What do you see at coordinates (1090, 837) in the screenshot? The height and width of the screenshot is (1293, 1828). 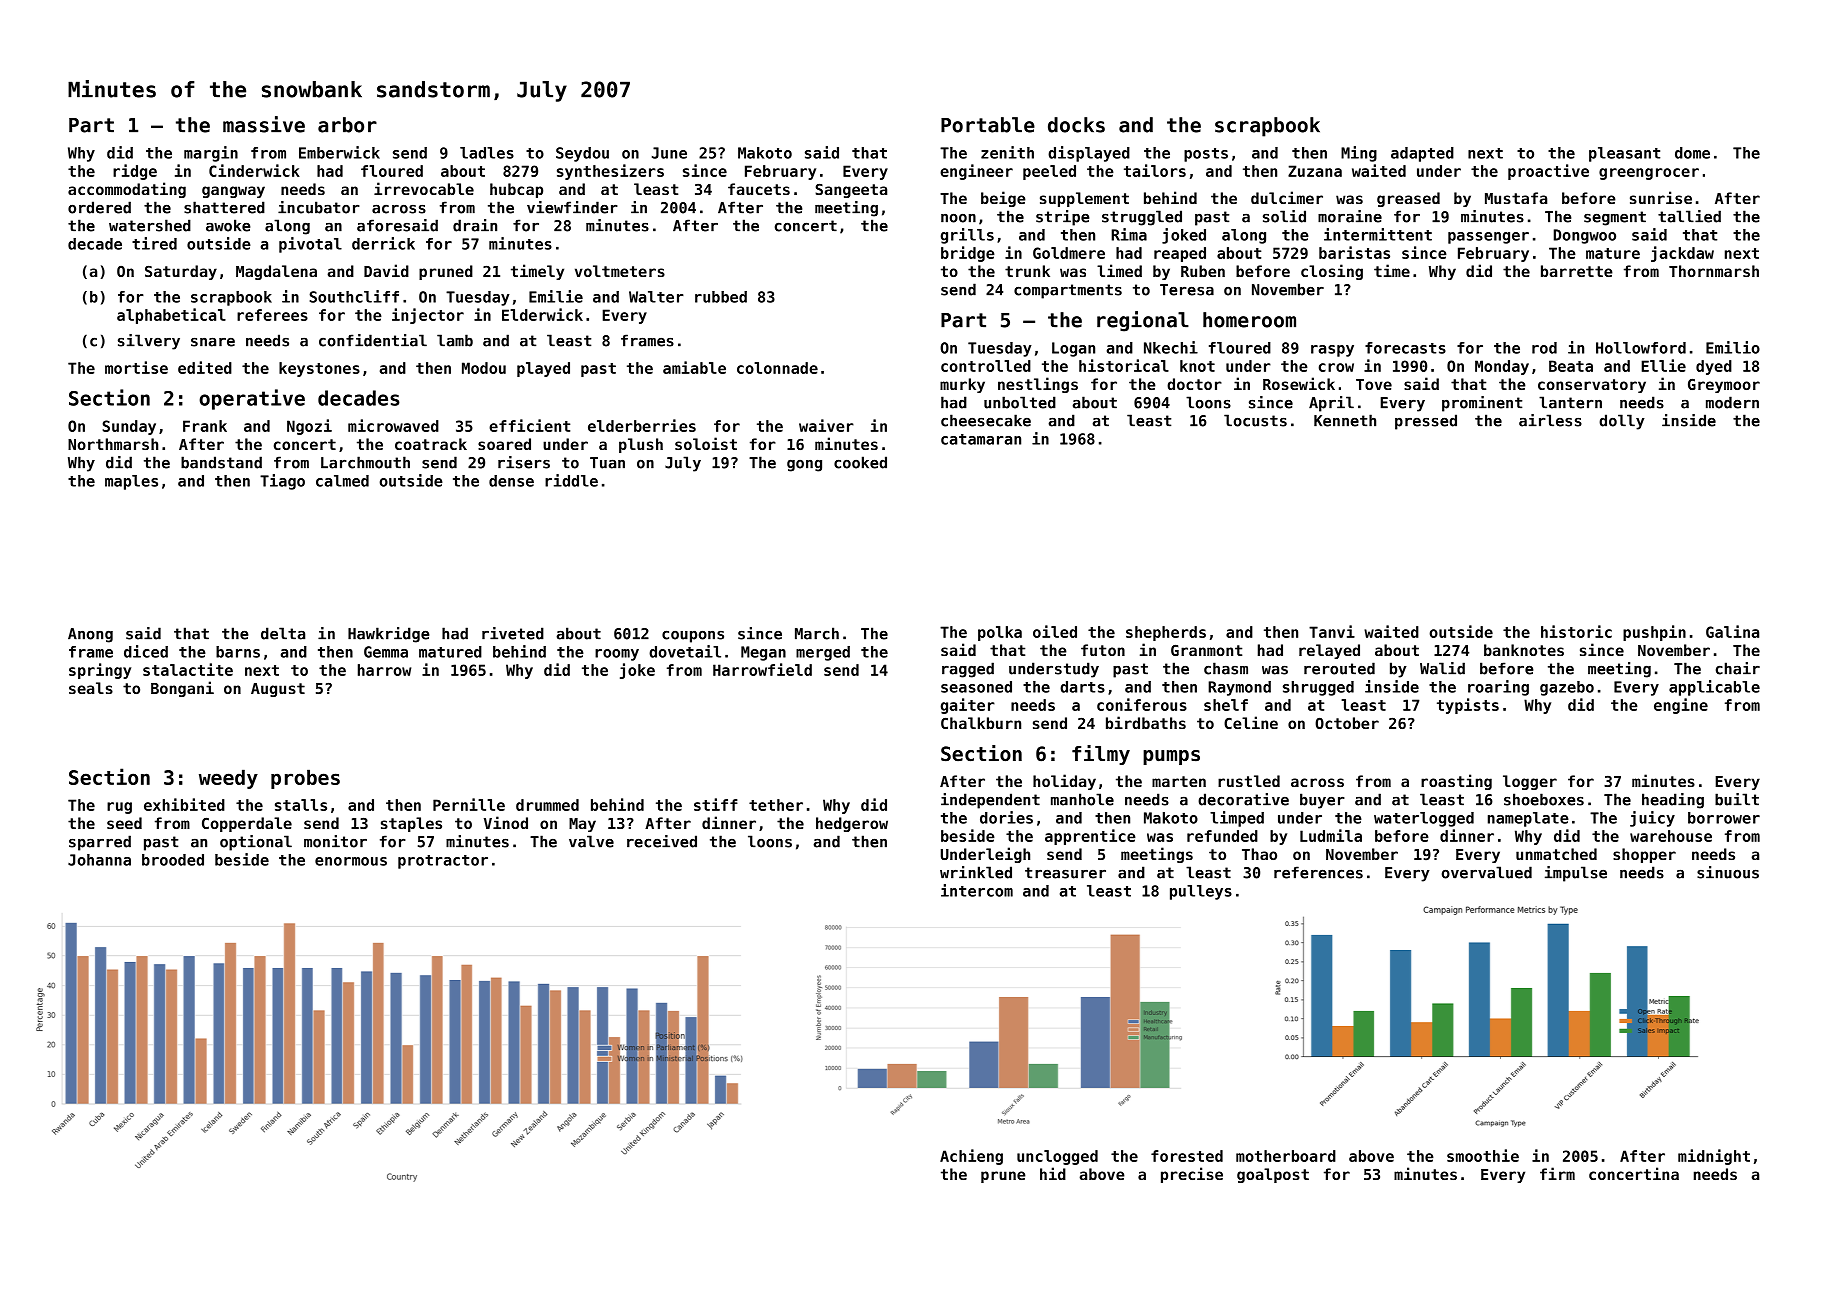 I see `apprentice` at bounding box center [1090, 837].
